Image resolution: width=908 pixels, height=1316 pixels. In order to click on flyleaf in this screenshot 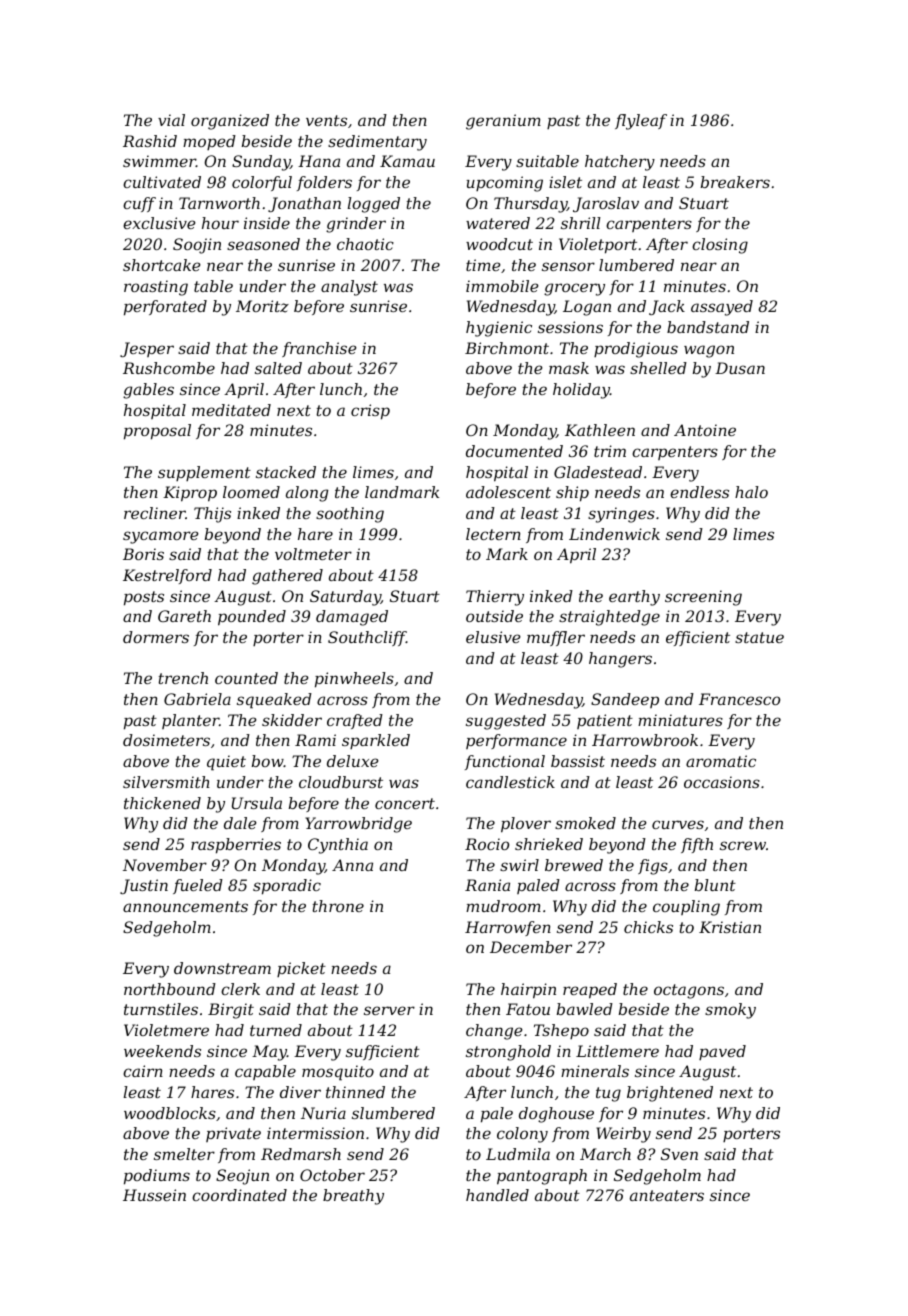, I will do `click(641, 122)`.
